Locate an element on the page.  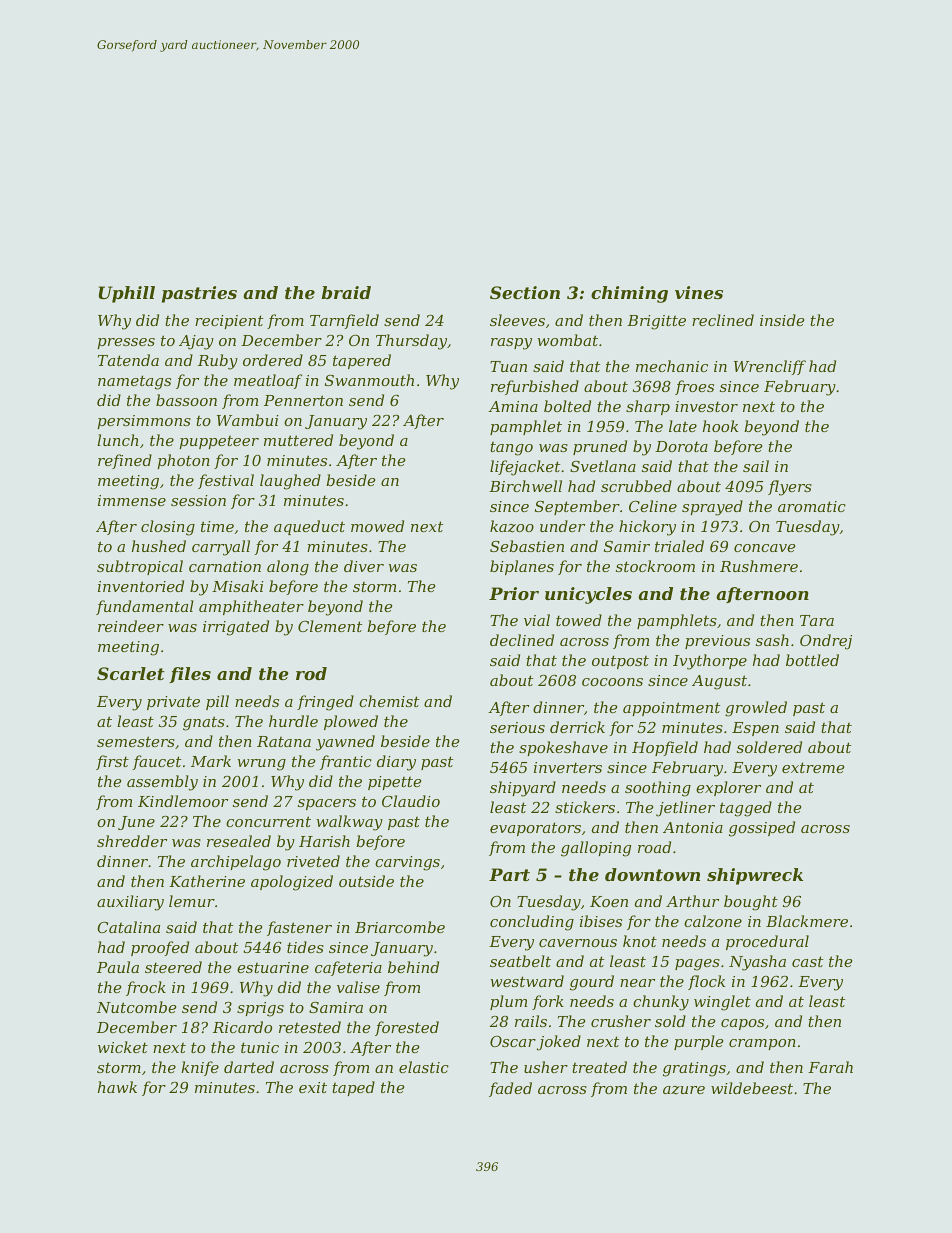
vines is located at coordinates (699, 292).
